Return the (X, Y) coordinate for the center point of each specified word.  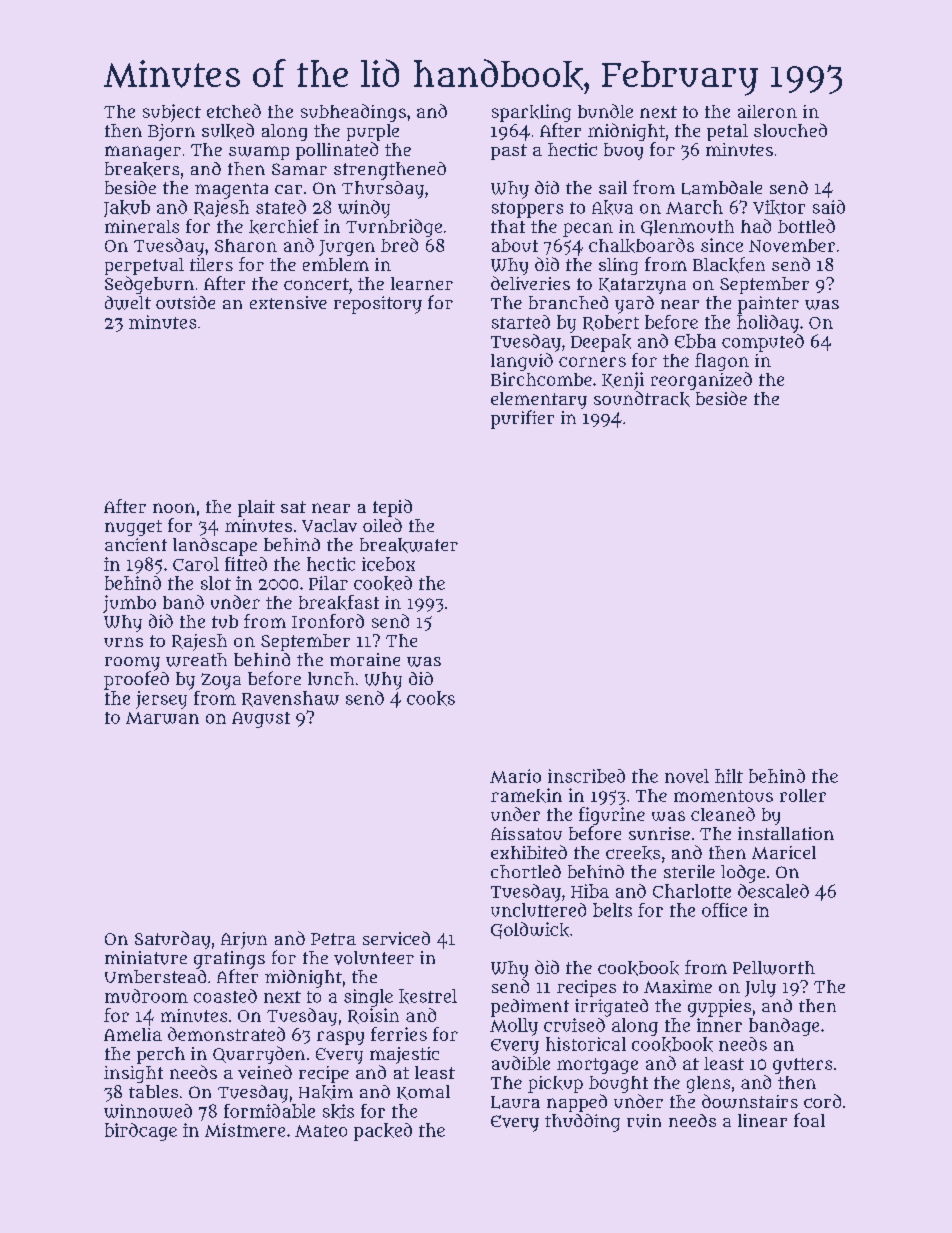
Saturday (172, 940)
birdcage (141, 1132)
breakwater (409, 545)
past (509, 152)
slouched (790, 130)
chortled (526, 871)
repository (378, 305)
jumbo (129, 604)
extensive (288, 302)
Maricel (784, 852)
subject (172, 113)
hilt (729, 776)
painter (768, 305)
